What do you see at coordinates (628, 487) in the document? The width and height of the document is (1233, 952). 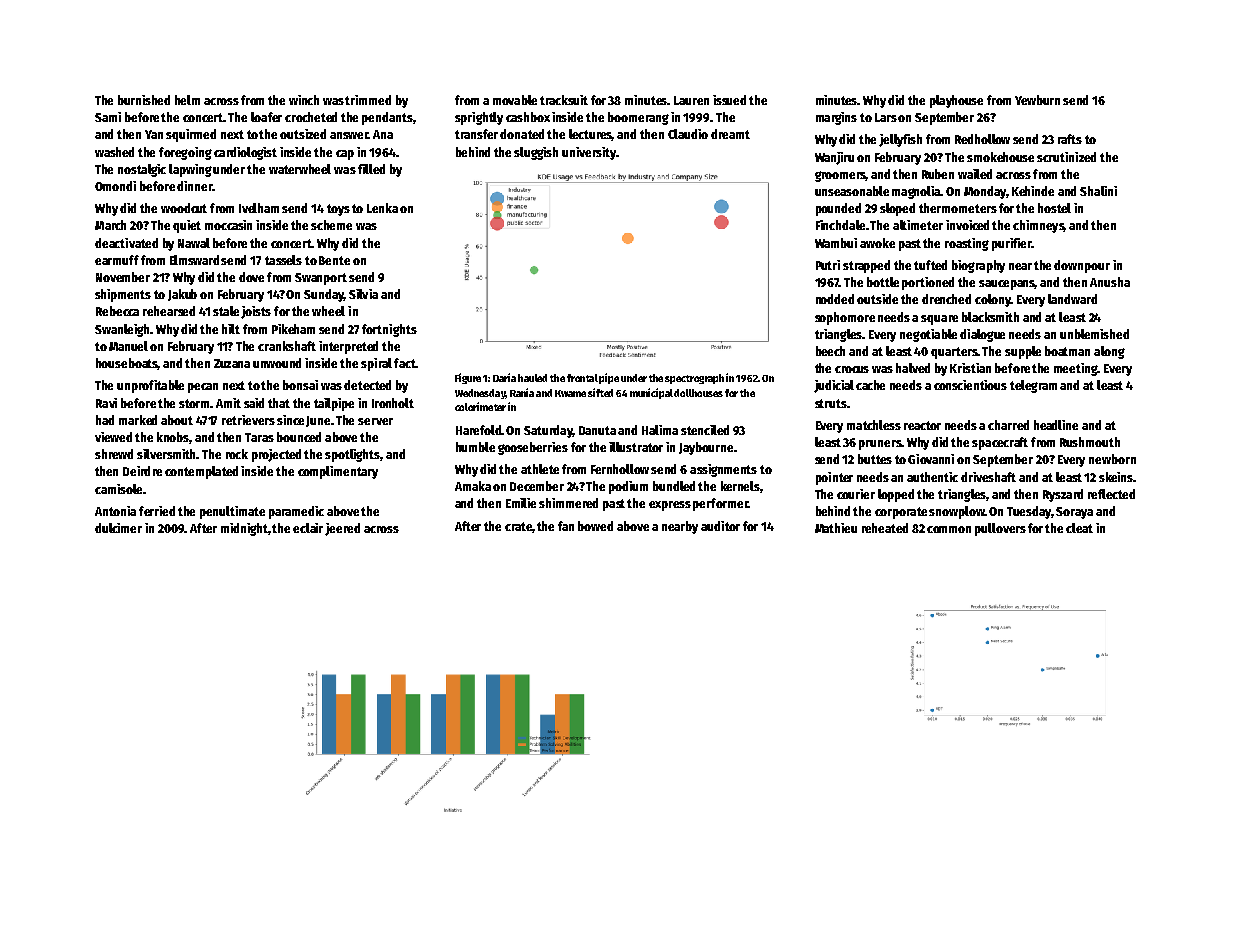 I see `podium` at bounding box center [628, 487].
